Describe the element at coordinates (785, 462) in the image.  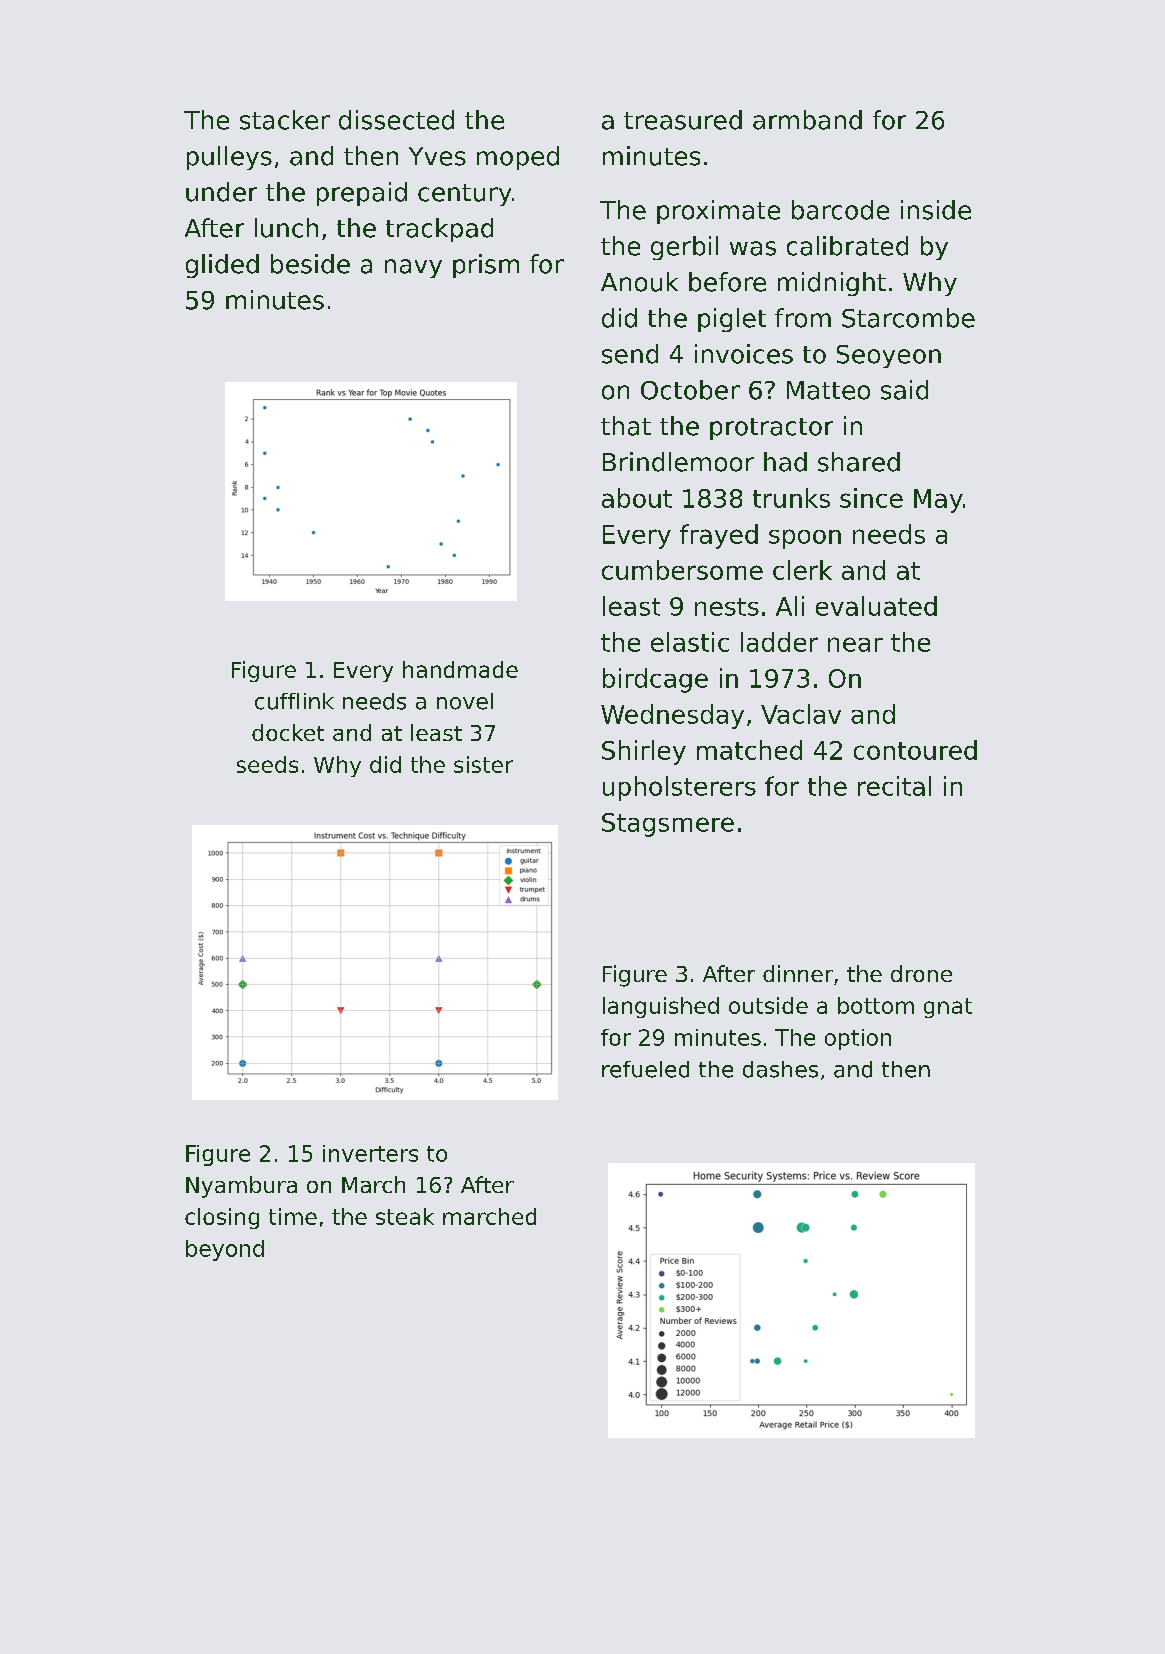
I see `had` at that location.
